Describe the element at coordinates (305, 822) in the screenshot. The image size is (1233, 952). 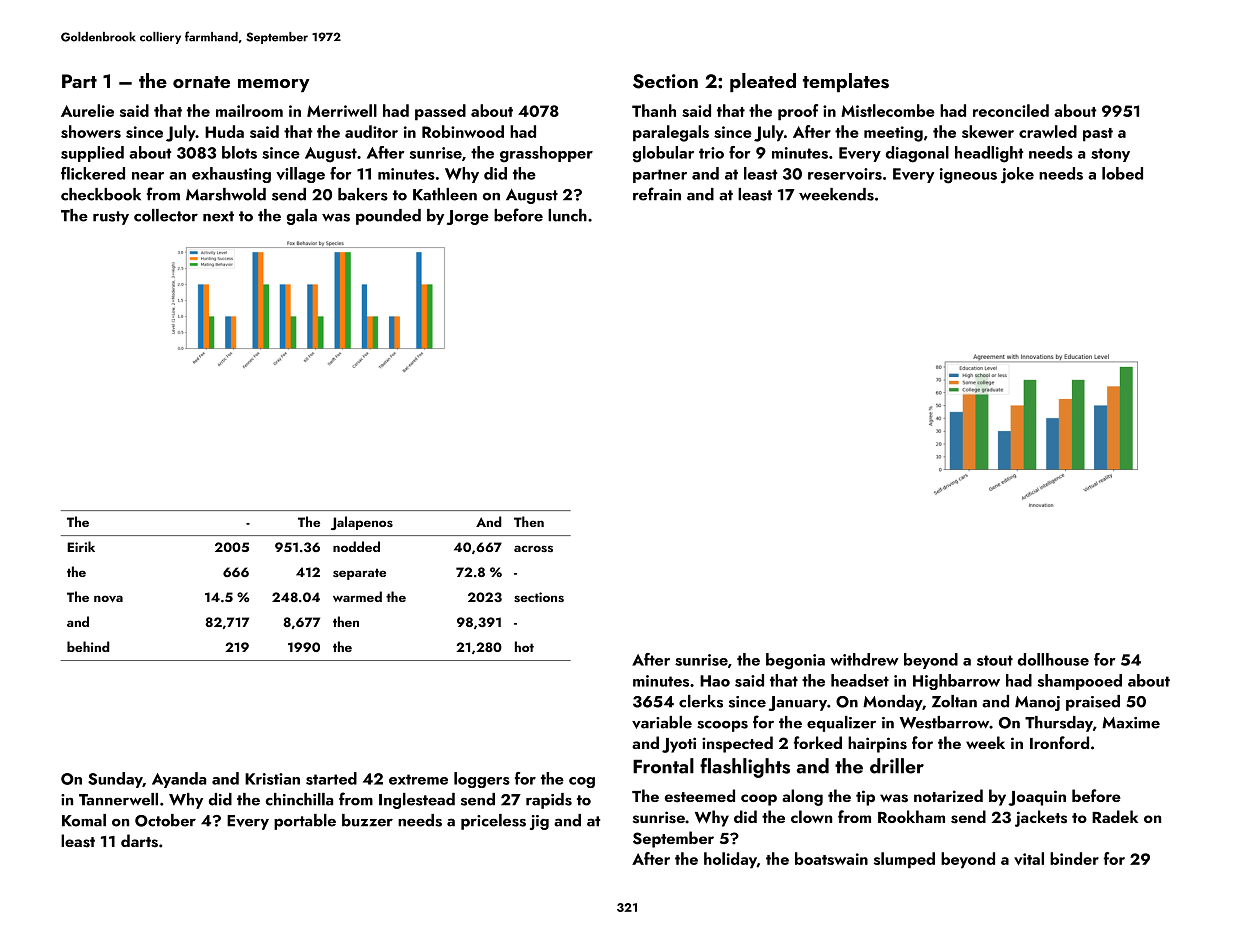
I see `portable` at that location.
